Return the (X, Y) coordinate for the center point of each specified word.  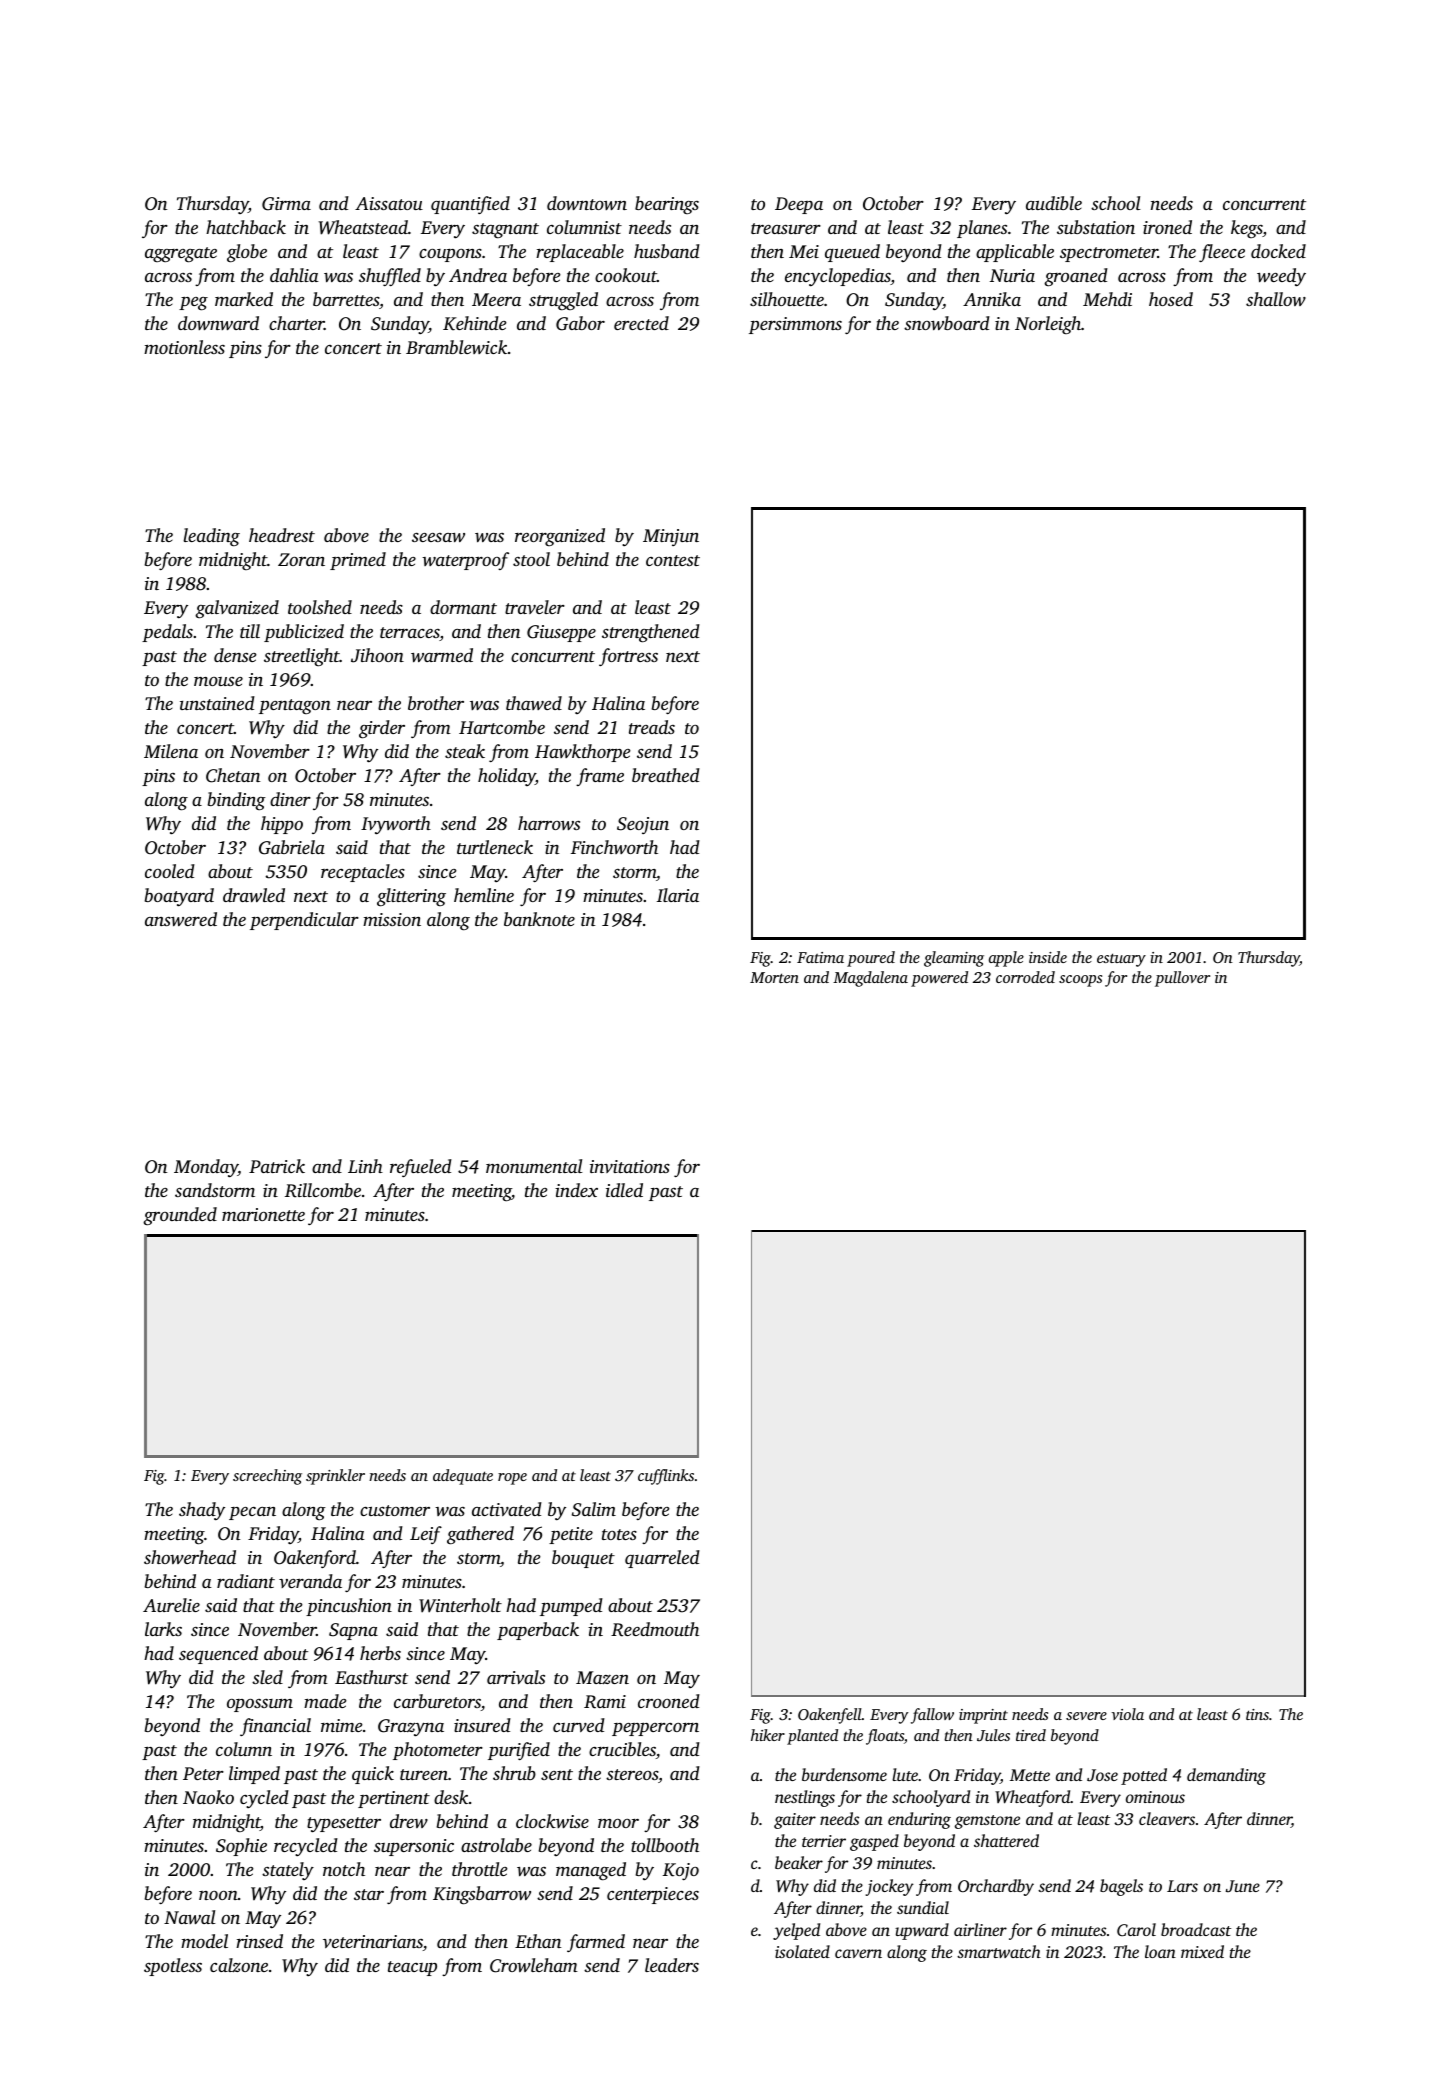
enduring (919, 1820)
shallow (1276, 299)
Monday (206, 1168)
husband (667, 251)
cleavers (1167, 1818)
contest (673, 560)
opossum (260, 1705)
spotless (173, 1967)
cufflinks (666, 1477)
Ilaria (678, 895)
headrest (282, 535)
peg (193, 304)
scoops (1080, 981)
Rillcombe (323, 1190)
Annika (992, 299)
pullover (1182, 979)
